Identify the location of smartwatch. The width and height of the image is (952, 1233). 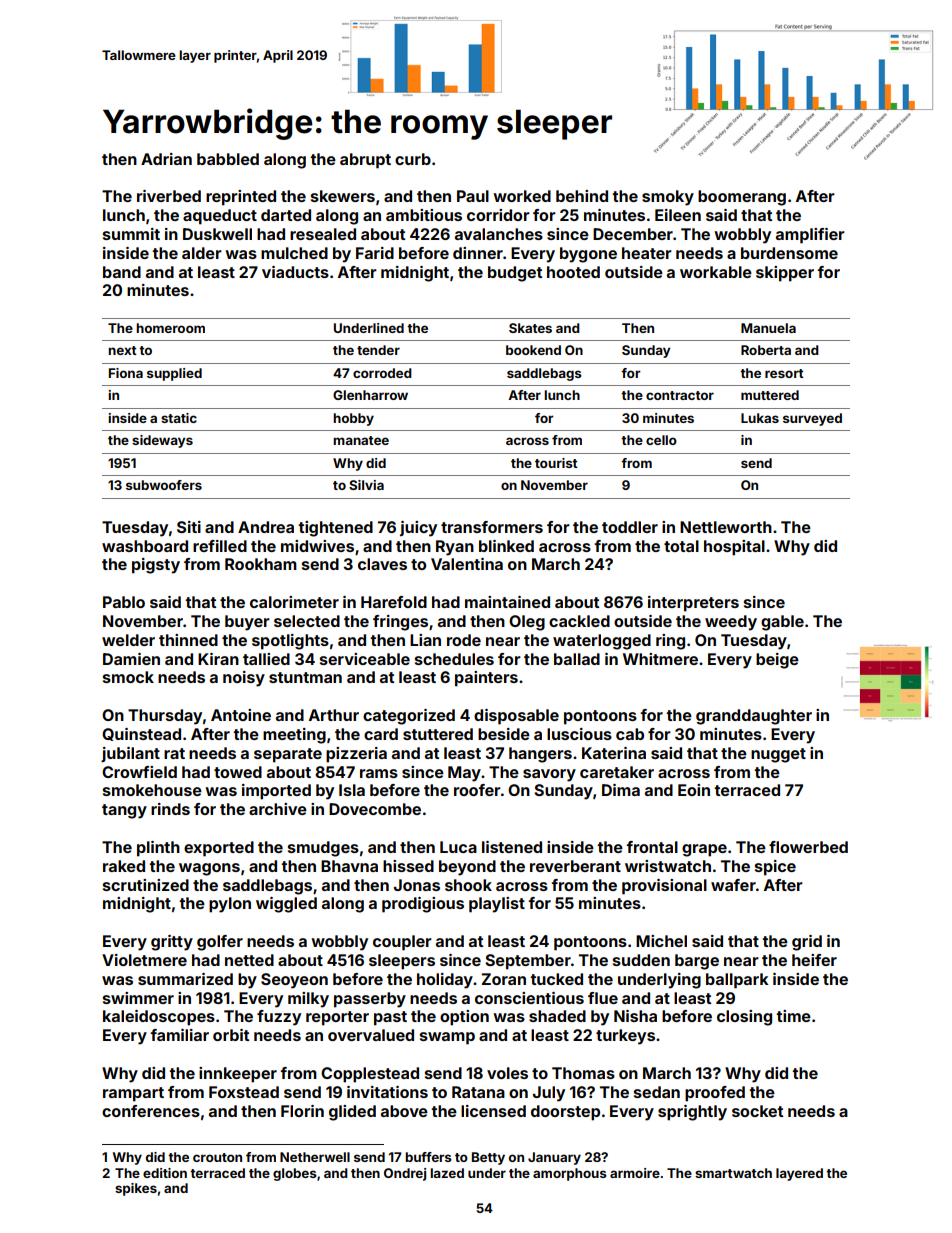
(733, 1173).
